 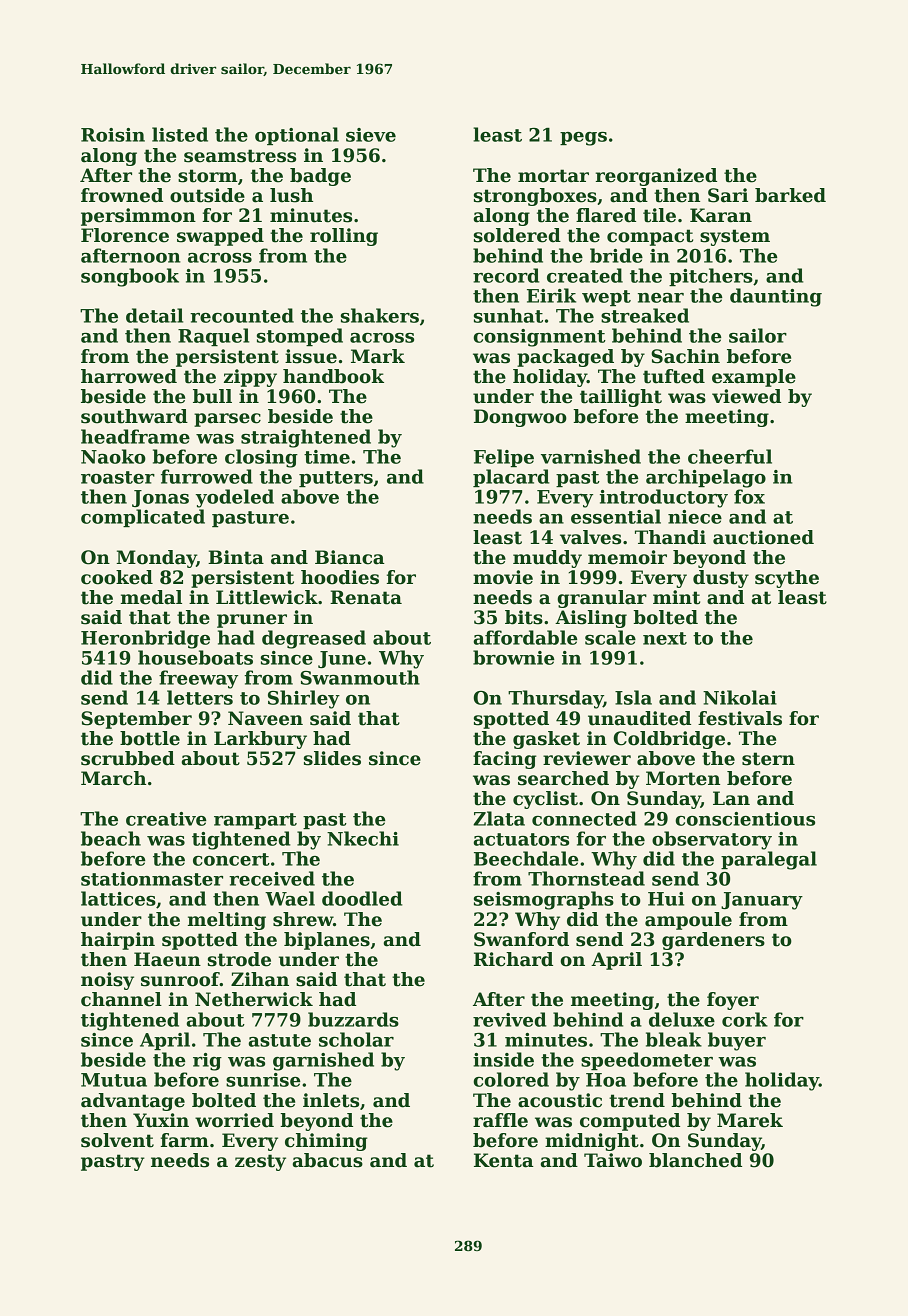 What do you see at coordinates (711, 277) in the screenshot?
I see `pitchers` at bounding box center [711, 277].
